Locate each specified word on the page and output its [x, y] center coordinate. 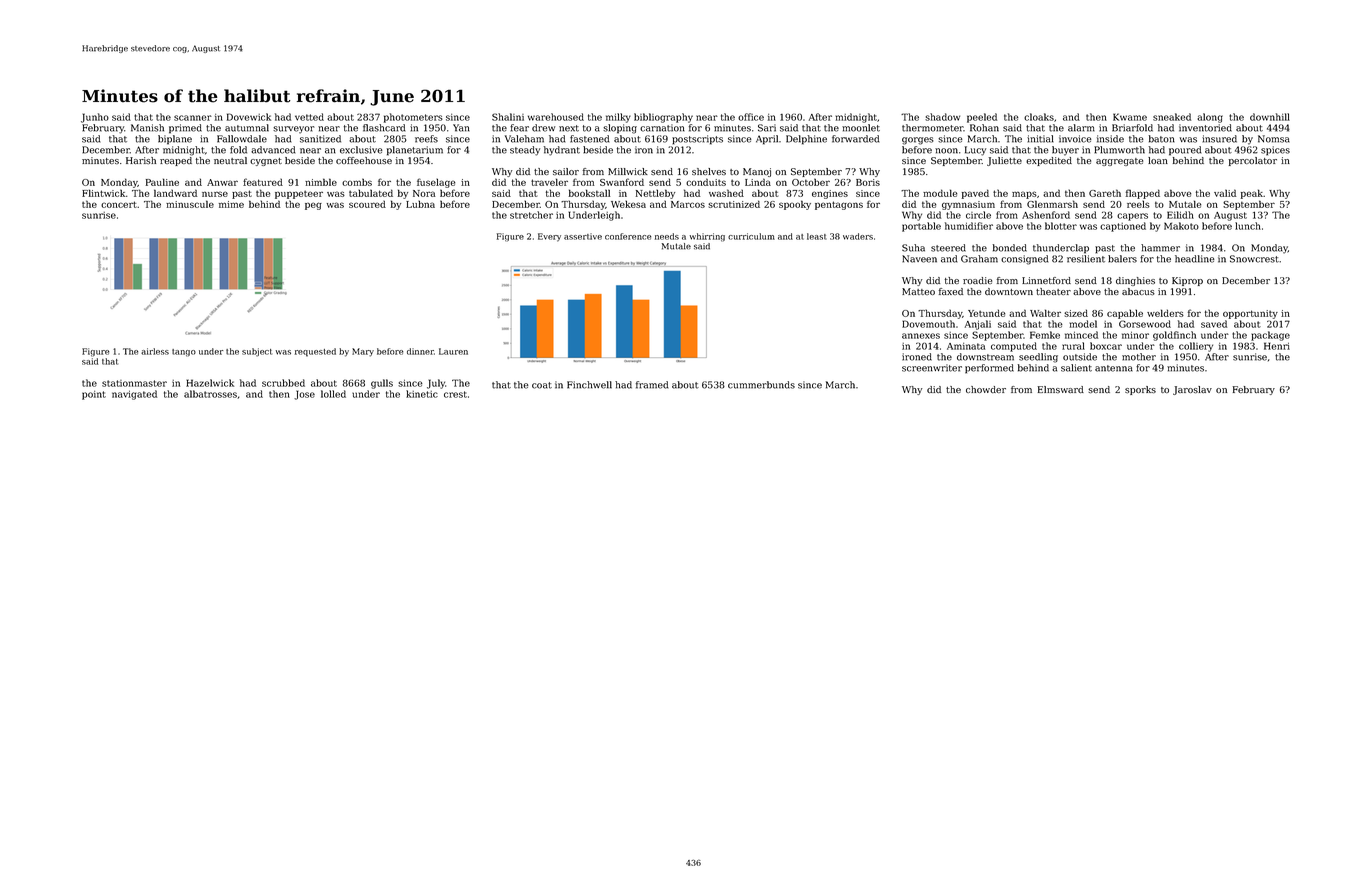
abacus [1138, 292]
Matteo [918, 291]
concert [119, 204]
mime [231, 204]
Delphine [806, 140]
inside [1110, 139]
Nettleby [655, 194]
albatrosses [210, 394]
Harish [141, 161]
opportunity [1250, 314]
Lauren [453, 351]
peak [1252, 194]
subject [257, 352]
